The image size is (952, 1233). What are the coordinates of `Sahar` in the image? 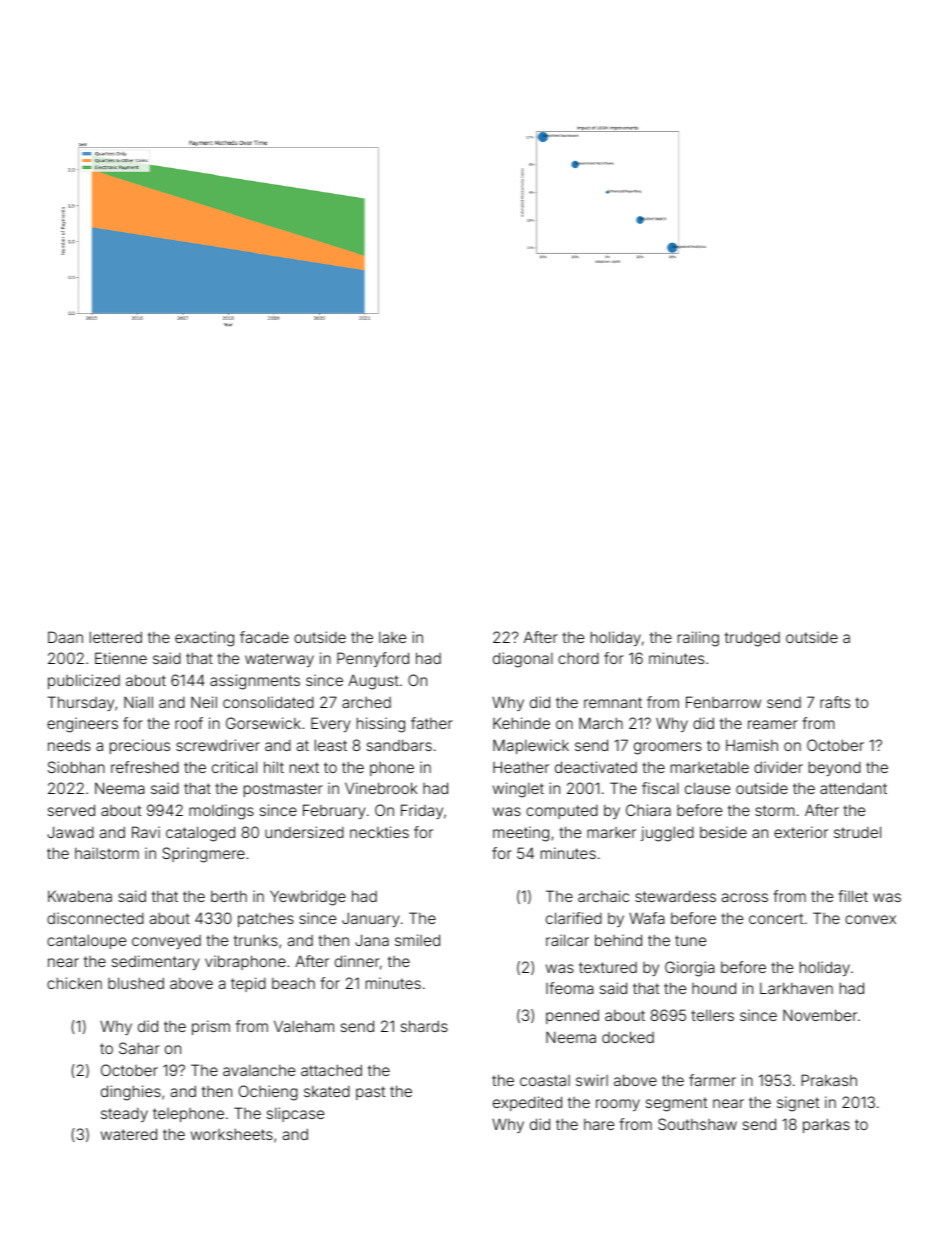 It's located at (139, 1048).
